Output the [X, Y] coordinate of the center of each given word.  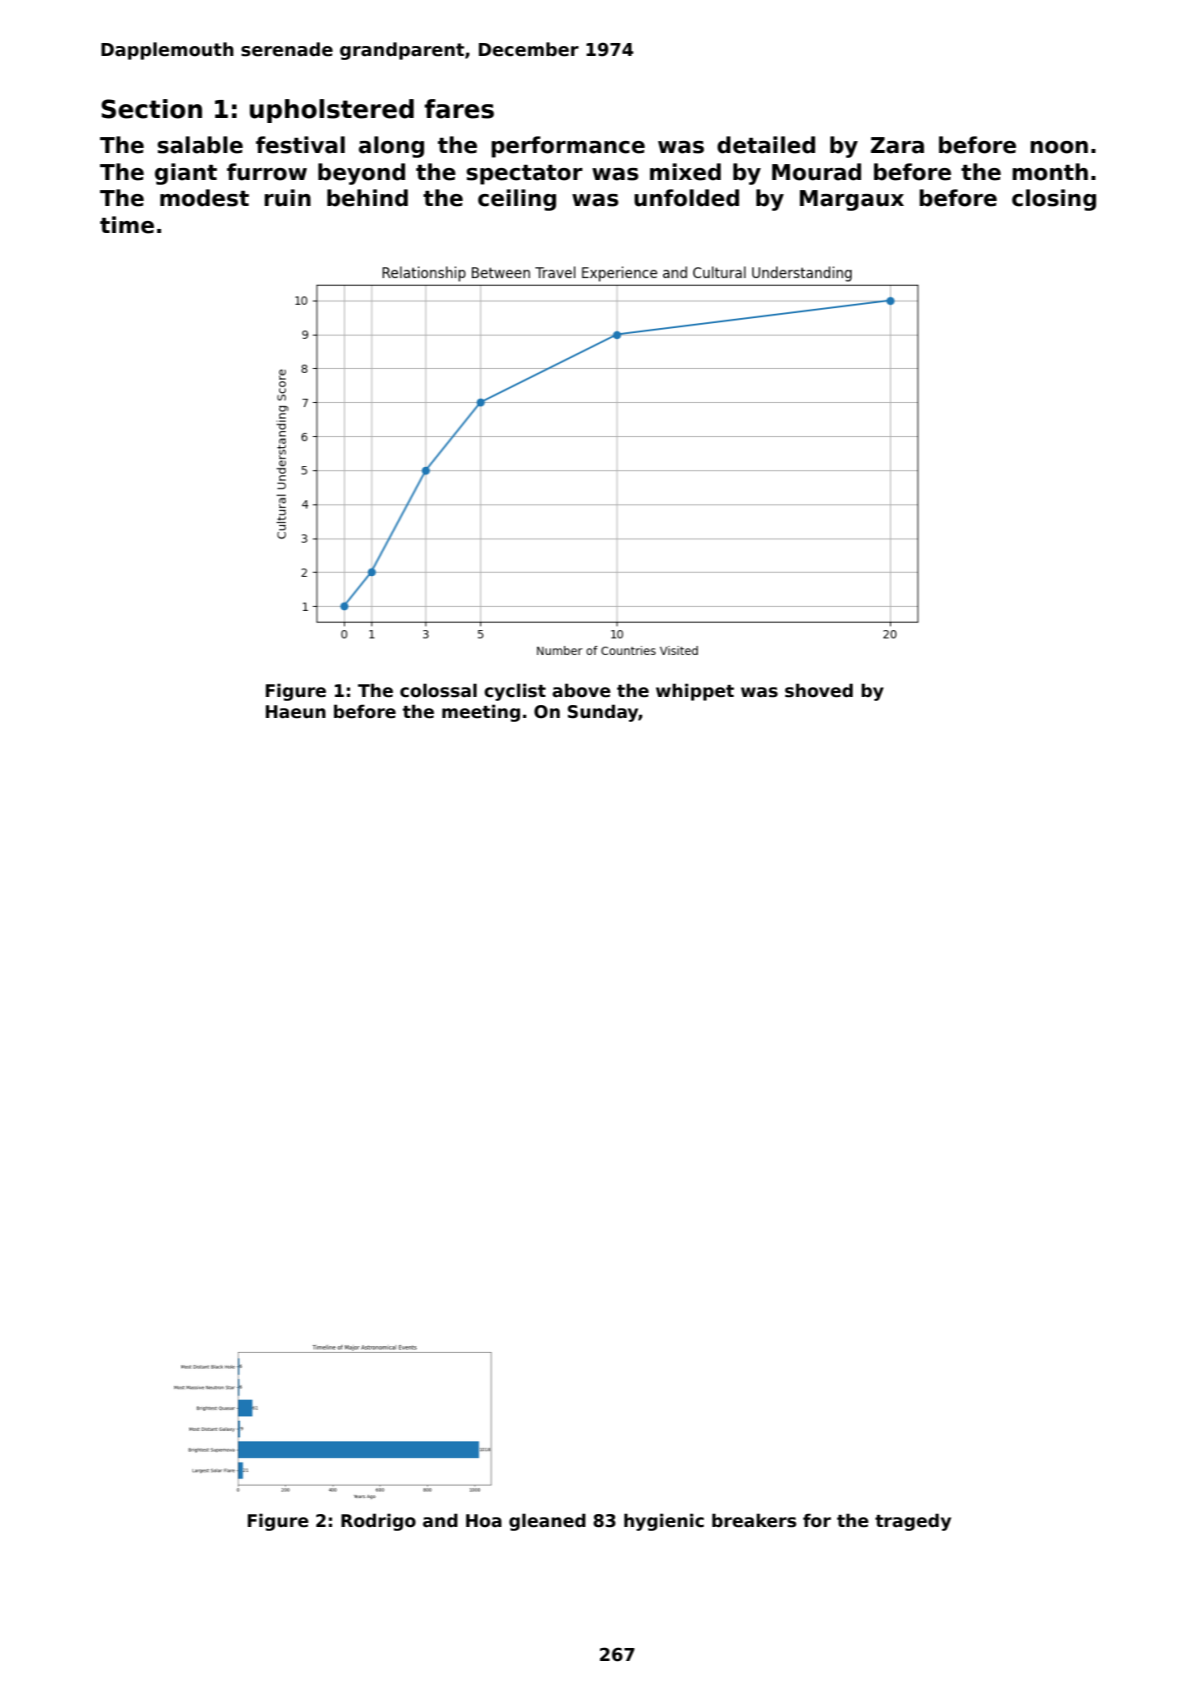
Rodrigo [378, 1522]
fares [459, 109]
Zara [897, 145]
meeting [481, 713]
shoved [819, 690]
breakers [754, 1520]
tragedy [913, 1522]
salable [200, 145]
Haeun [296, 712]
